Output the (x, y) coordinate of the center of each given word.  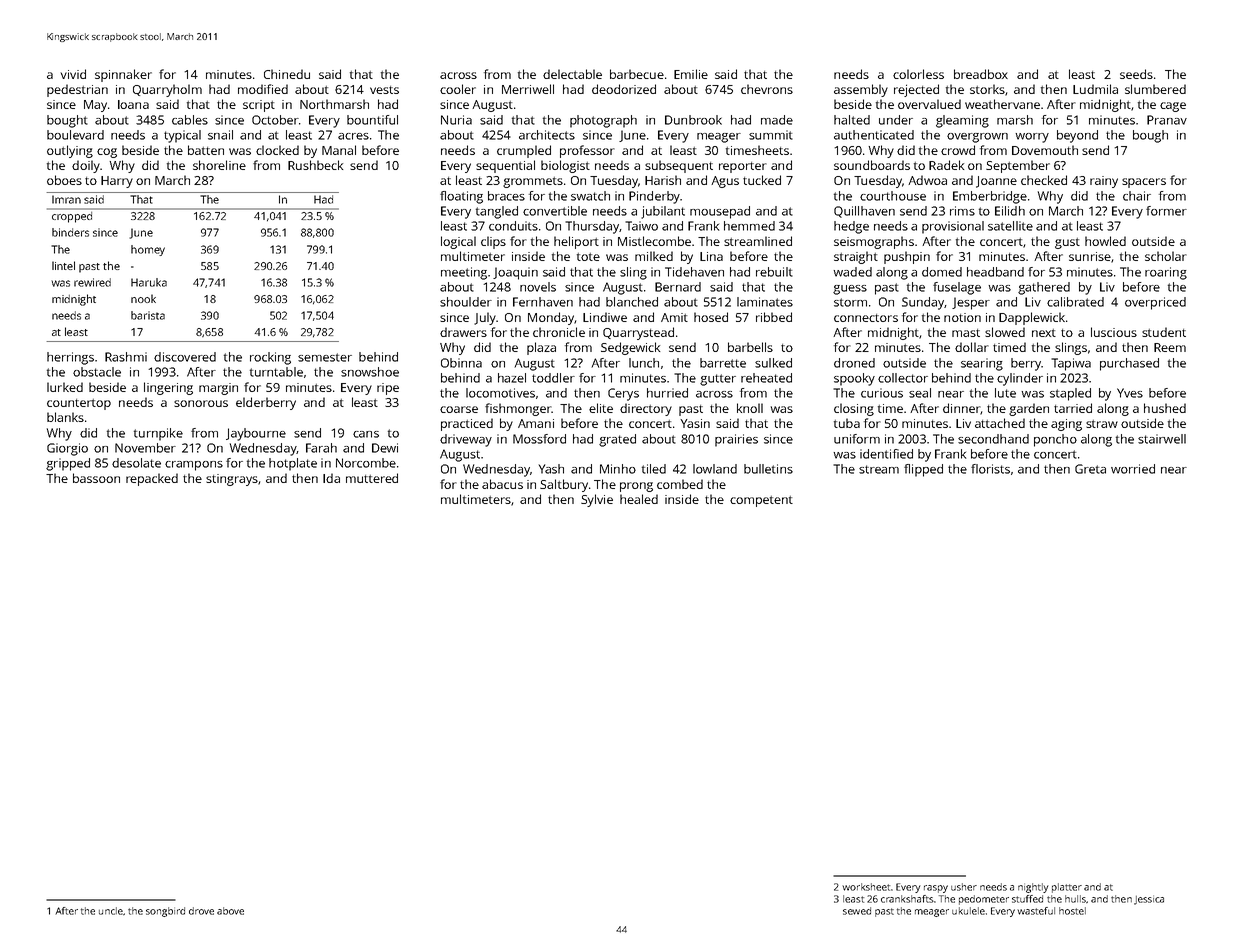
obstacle (97, 372)
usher (964, 887)
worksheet (866, 887)
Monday (551, 318)
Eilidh (1010, 211)
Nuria (456, 120)
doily (86, 166)
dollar (972, 347)
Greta (1090, 469)
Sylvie (597, 500)
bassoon (96, 478)
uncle (111, 911)
